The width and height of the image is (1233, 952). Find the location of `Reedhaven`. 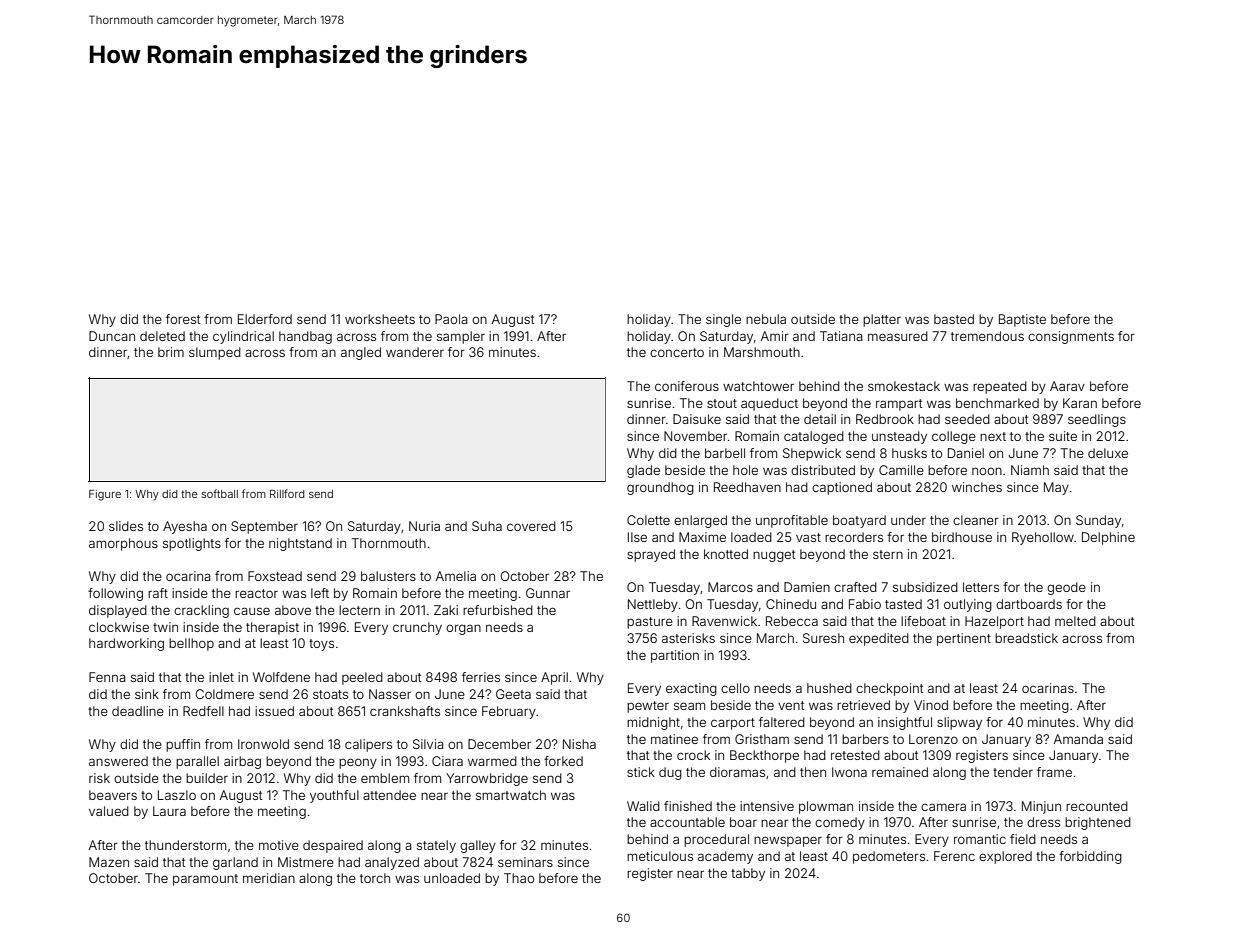

Reedhaven is located at coordinates (747, 487).
